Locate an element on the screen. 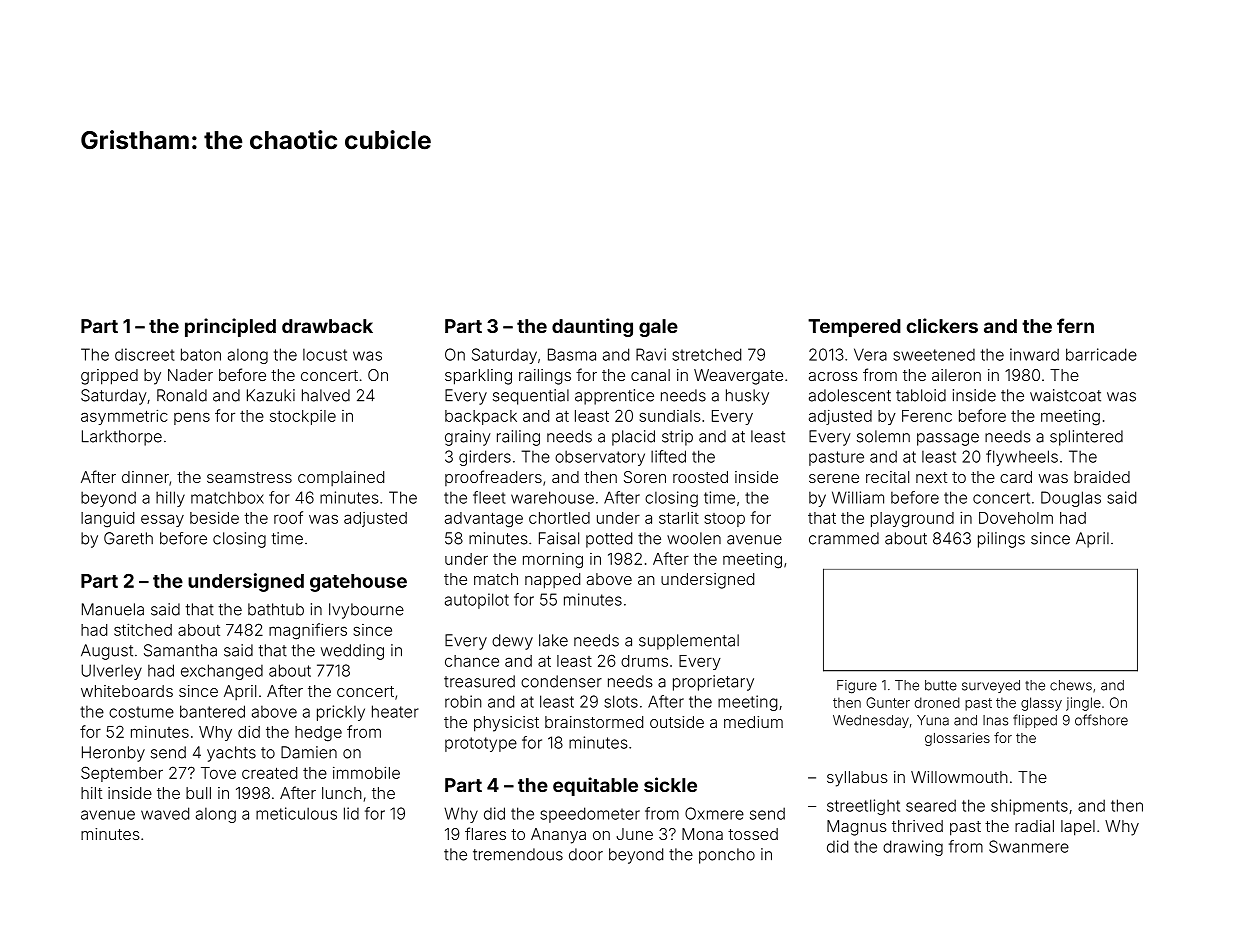 This screenshot has width=1233, height=952. meticulous is located at coordinates (296, 813).
